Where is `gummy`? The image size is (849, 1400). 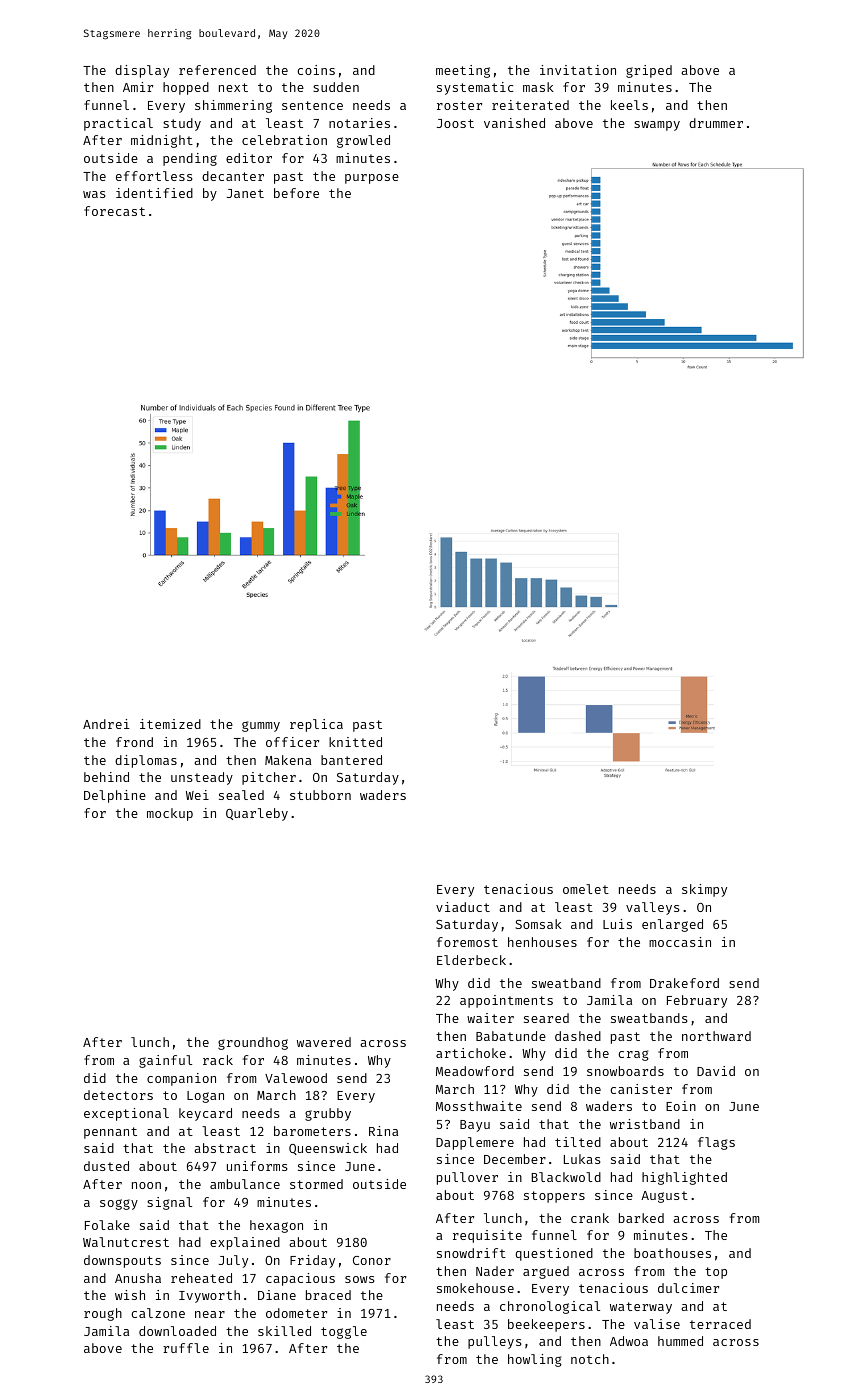 gummy is located at coordinates (261, 726).
